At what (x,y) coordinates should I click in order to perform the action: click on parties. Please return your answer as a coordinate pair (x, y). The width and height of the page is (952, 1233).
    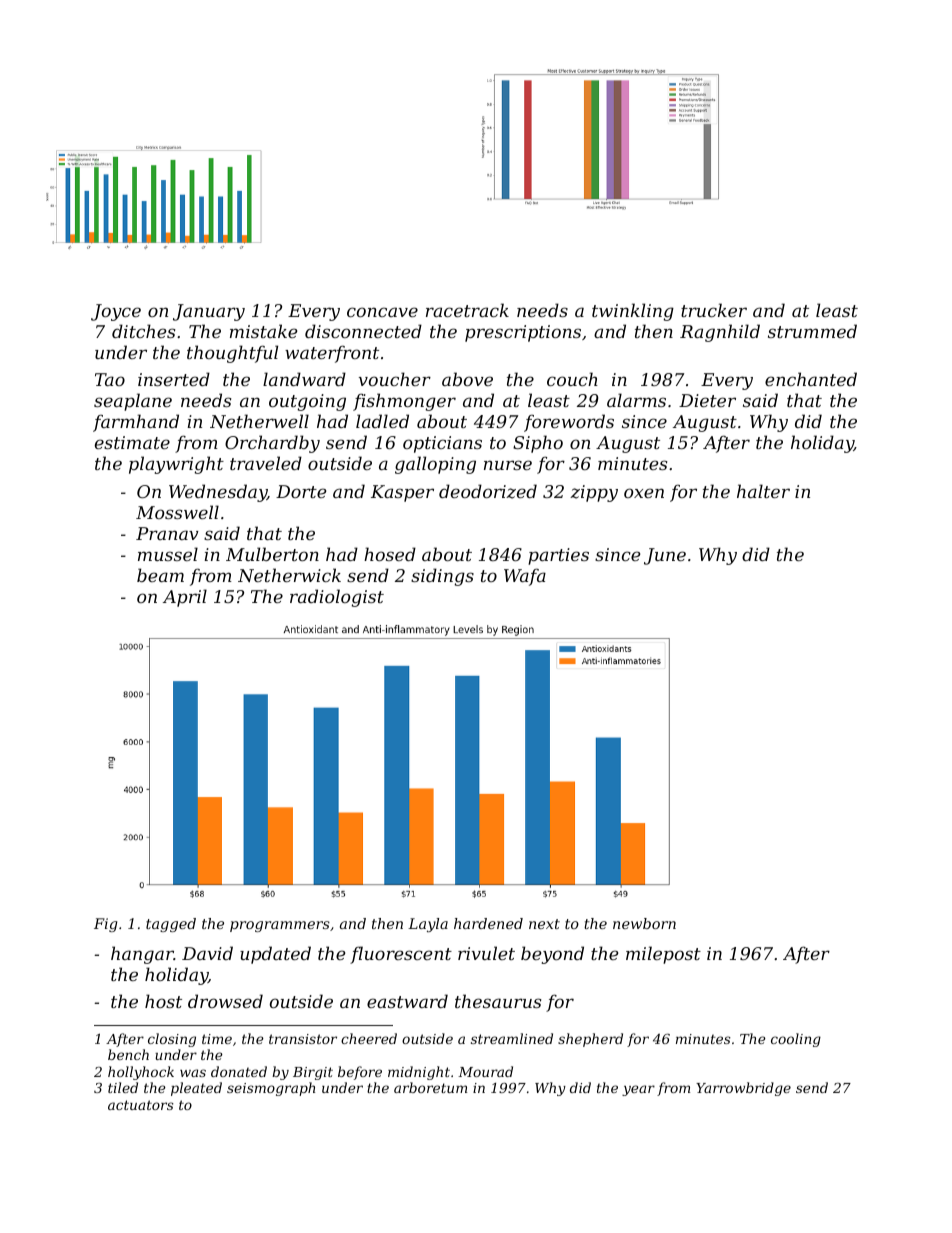
    Looking at the image, I should click on (558, 556).
